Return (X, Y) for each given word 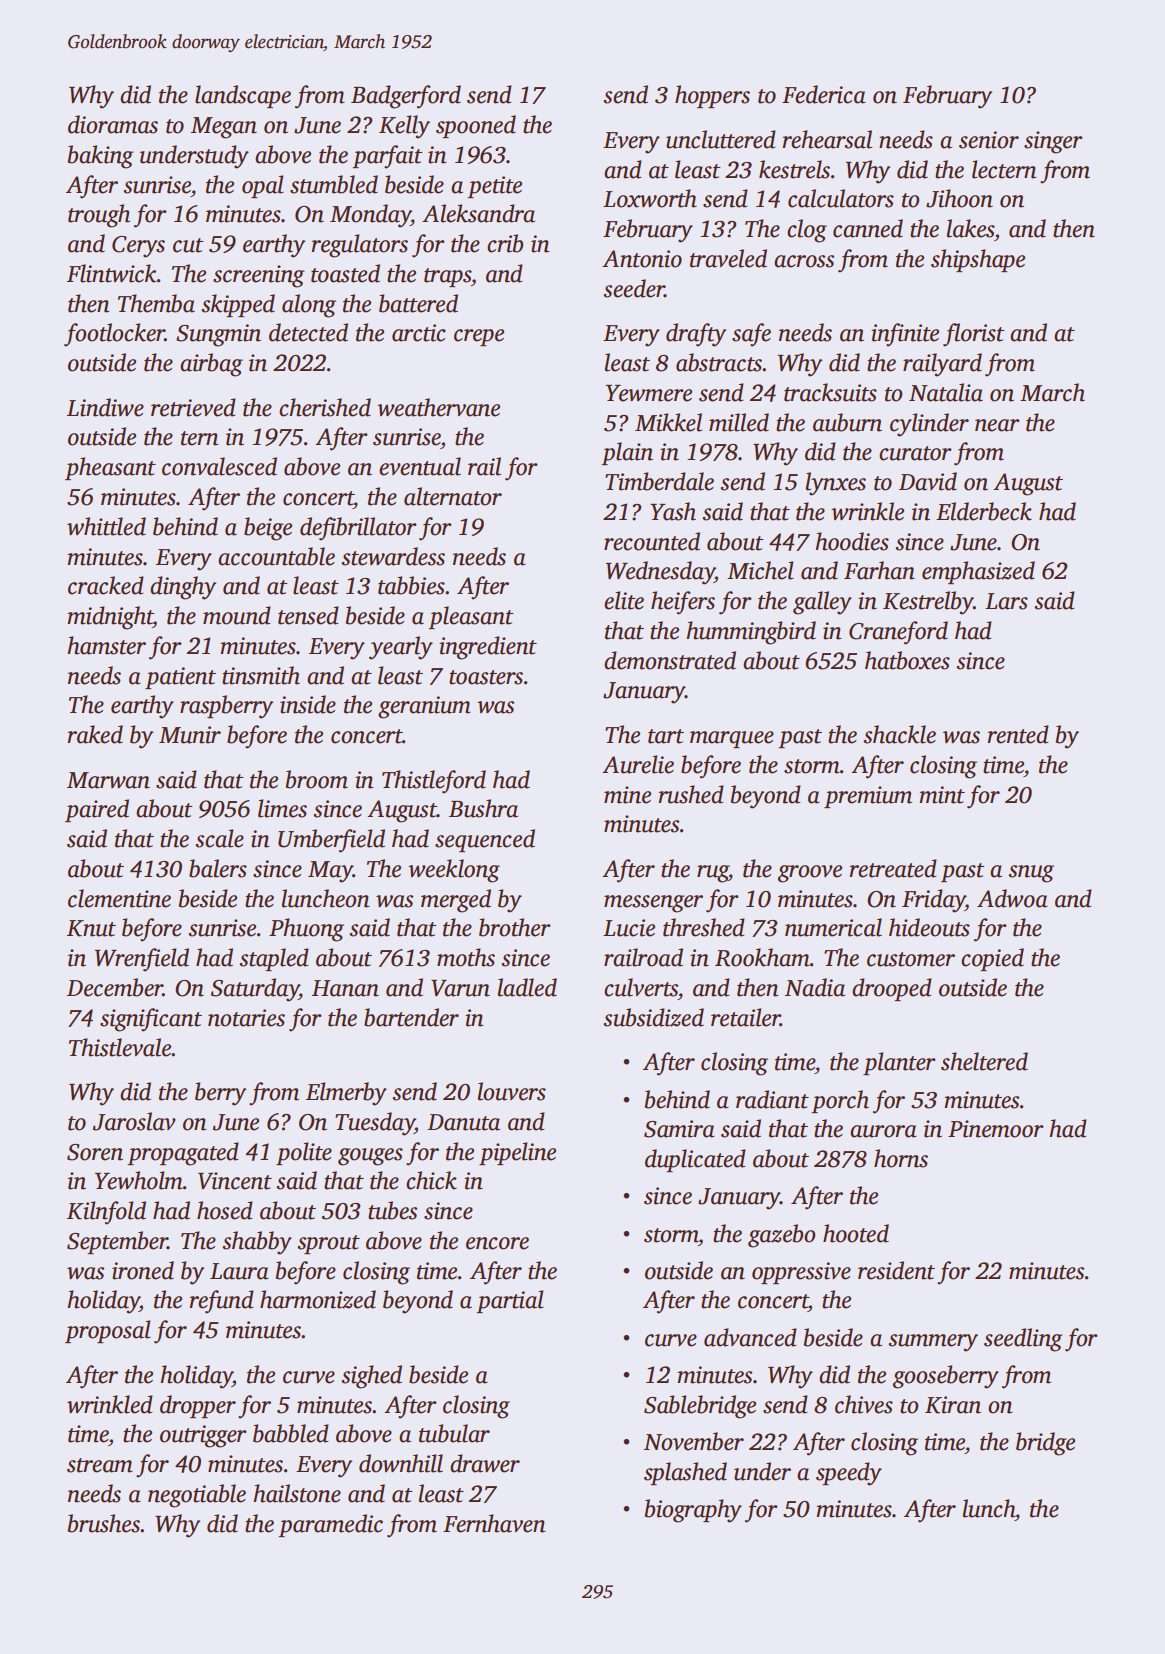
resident (896, 1270)
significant (151, 1020)
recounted (652, 541)
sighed (371, 1377)
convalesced (219, 466)
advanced (750, 1337)
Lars (1006, 601)
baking (101, 157)
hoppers (712, 96)
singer (1053, 142)
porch (840, 1101)
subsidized (653, 1017)
